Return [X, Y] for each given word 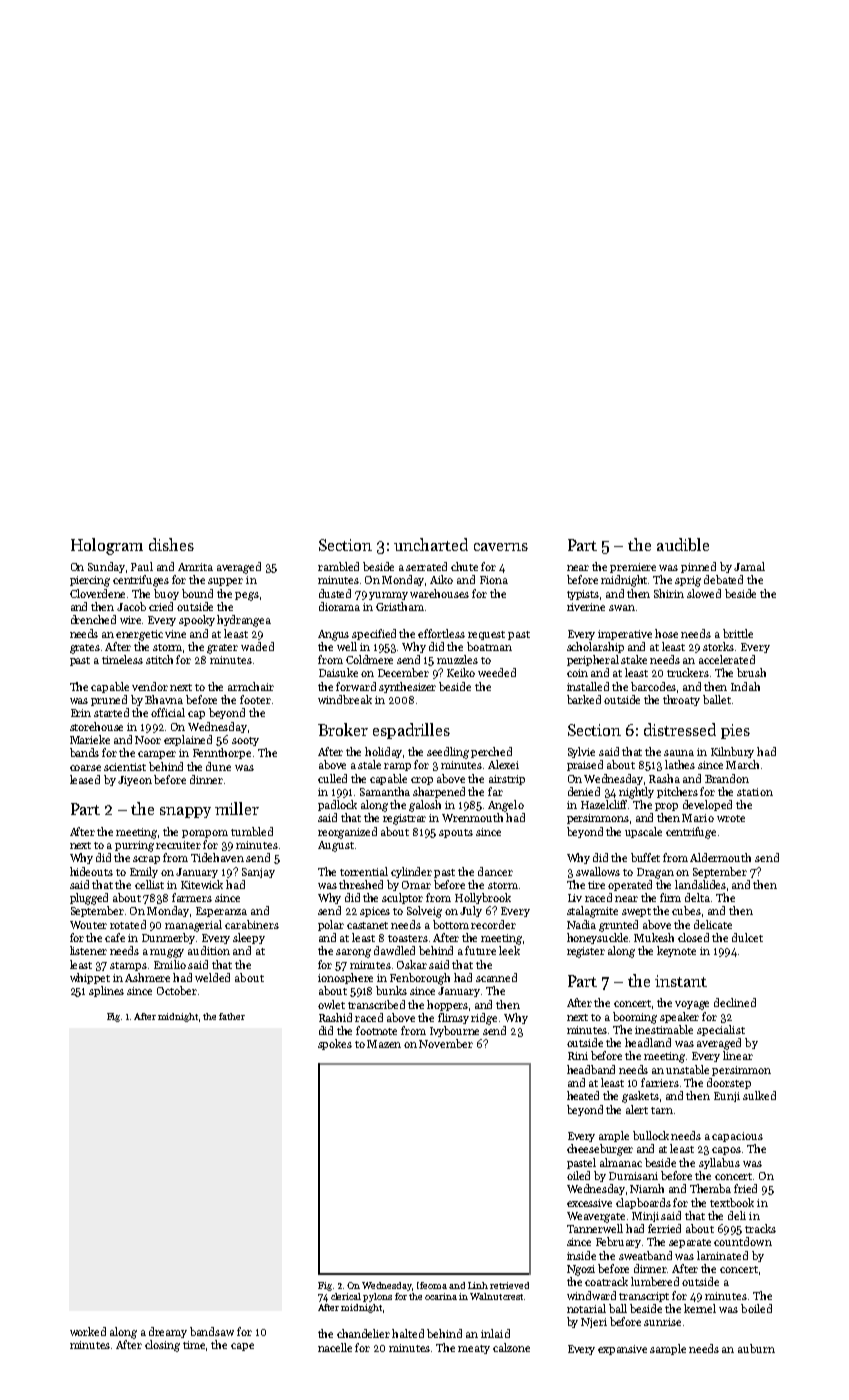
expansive [622, 1350]
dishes [171, 544]
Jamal [749, 566]
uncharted [431, 544]
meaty [474, 1349]
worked [88, 1331]
